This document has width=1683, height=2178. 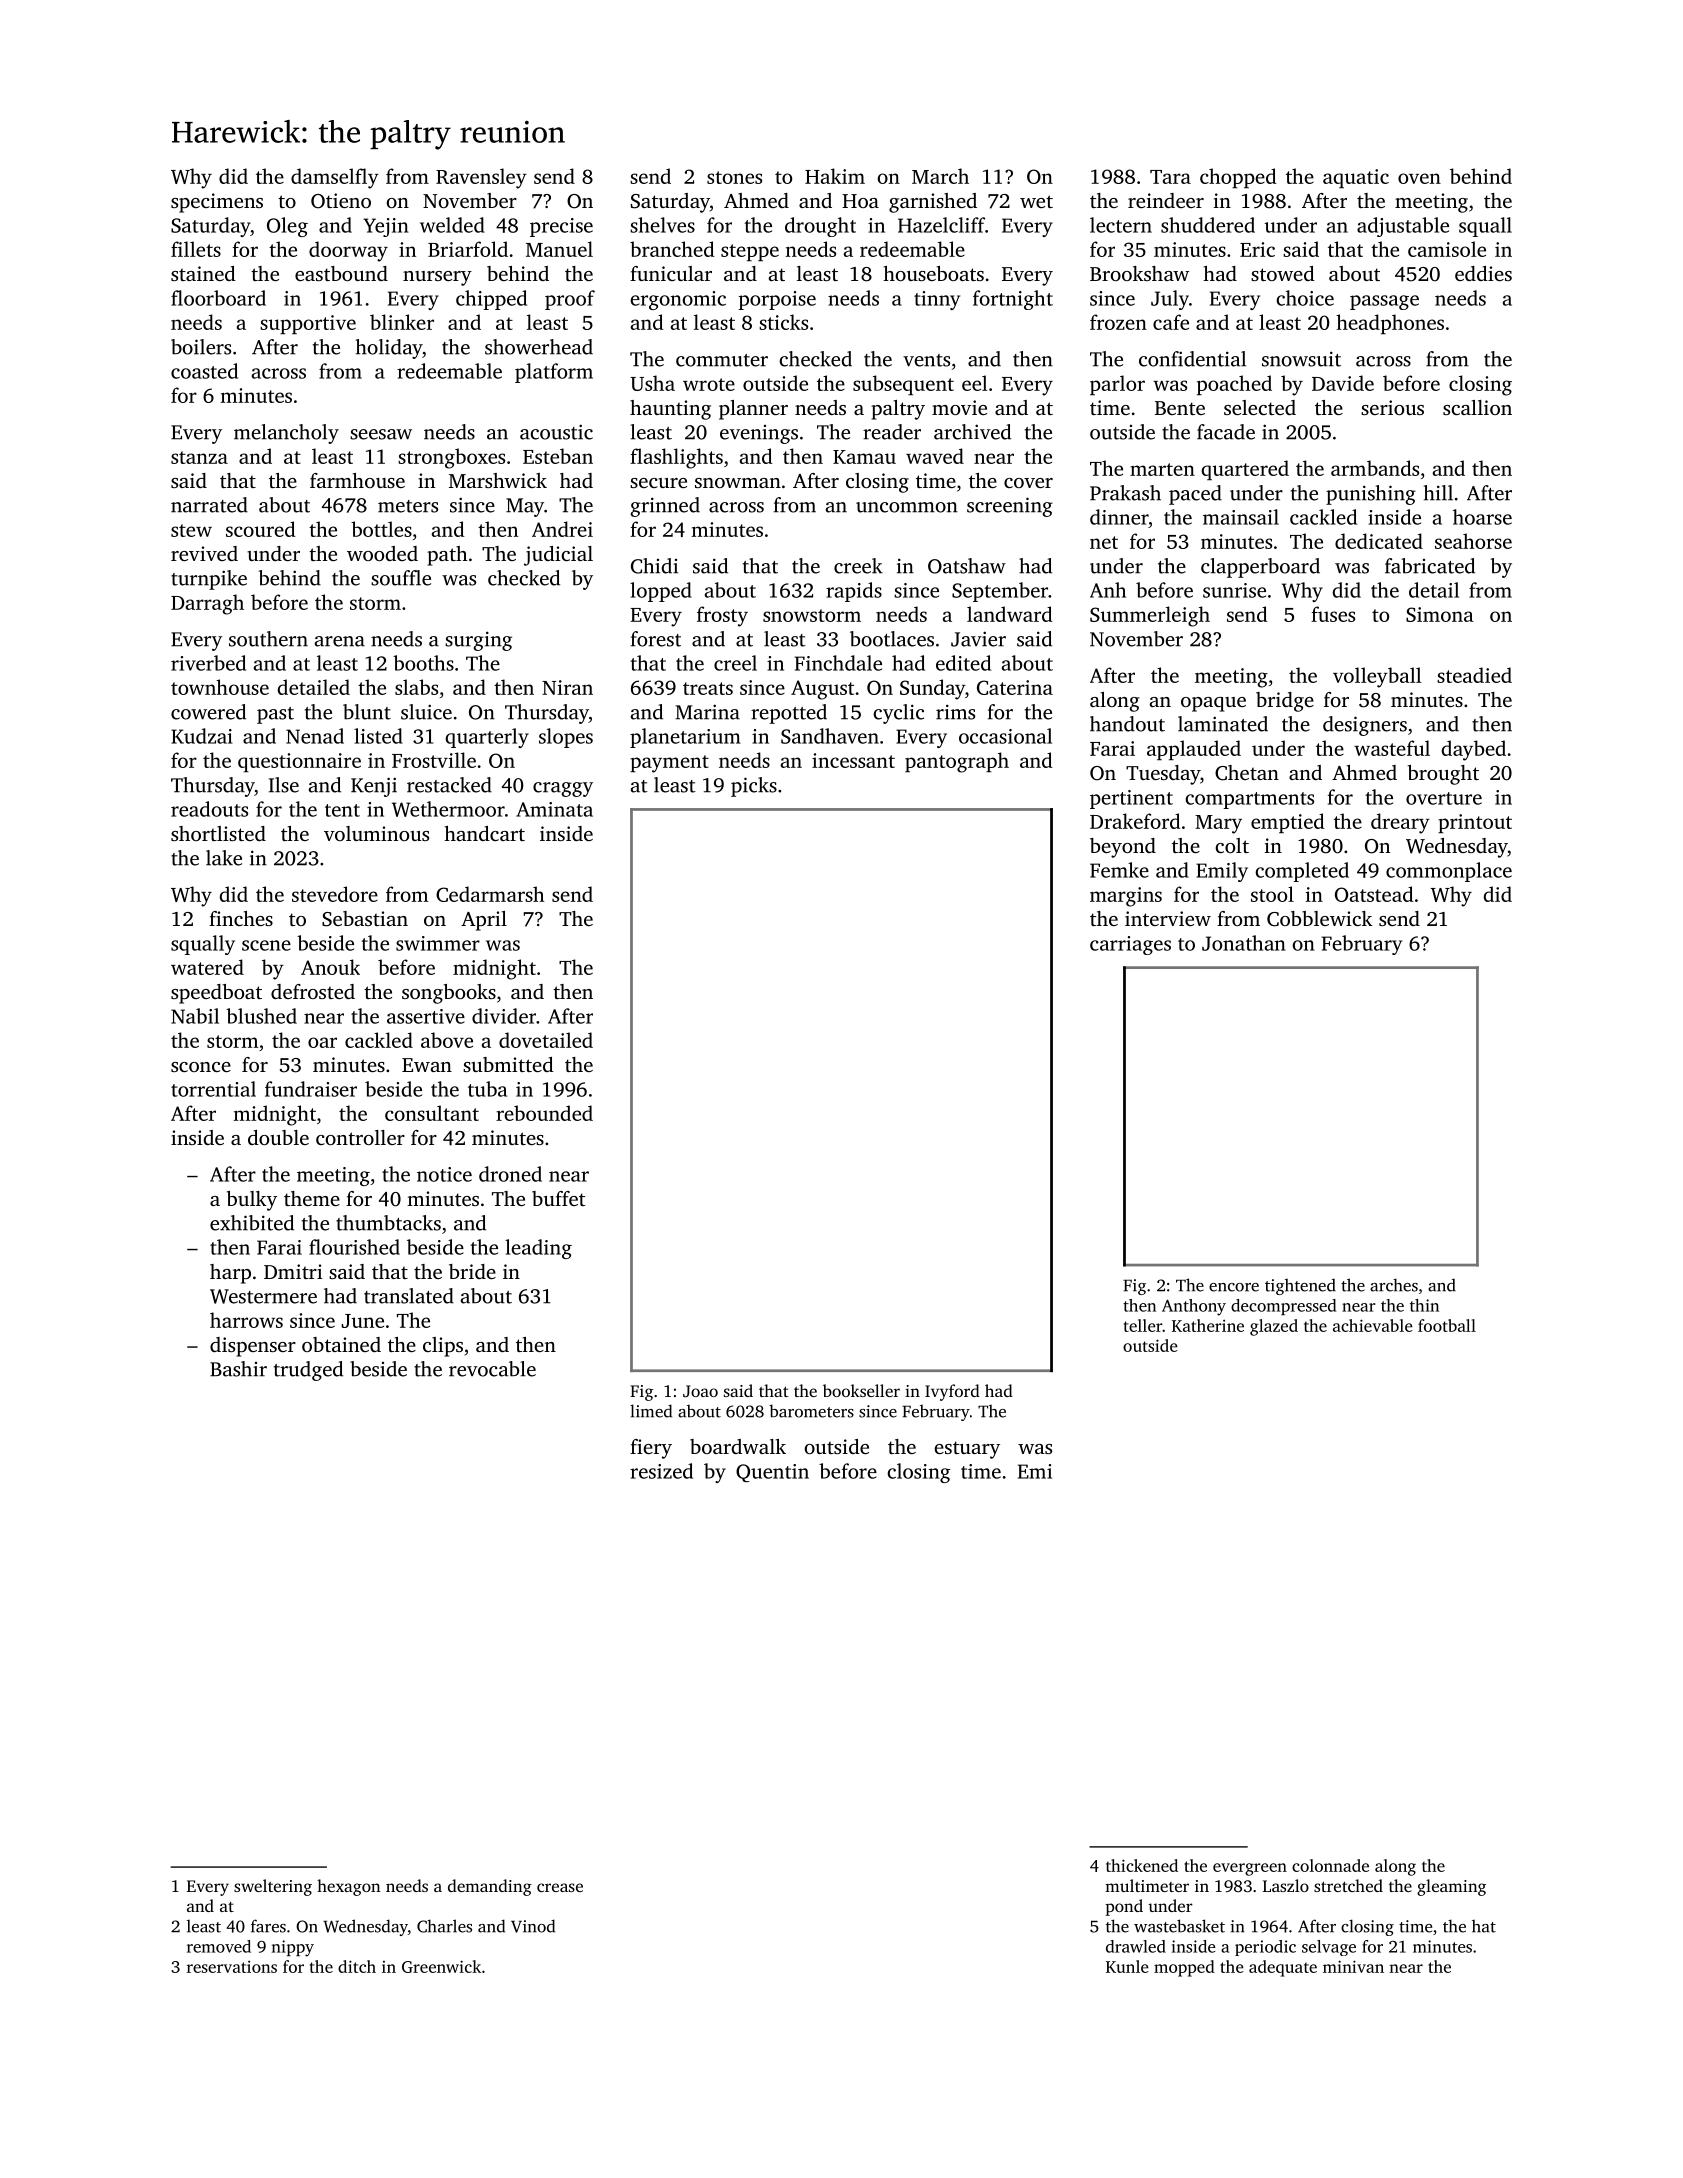 What do you see at coordinates (940, 176) in the document?
I see `March` at bounding box center [940, 176].
